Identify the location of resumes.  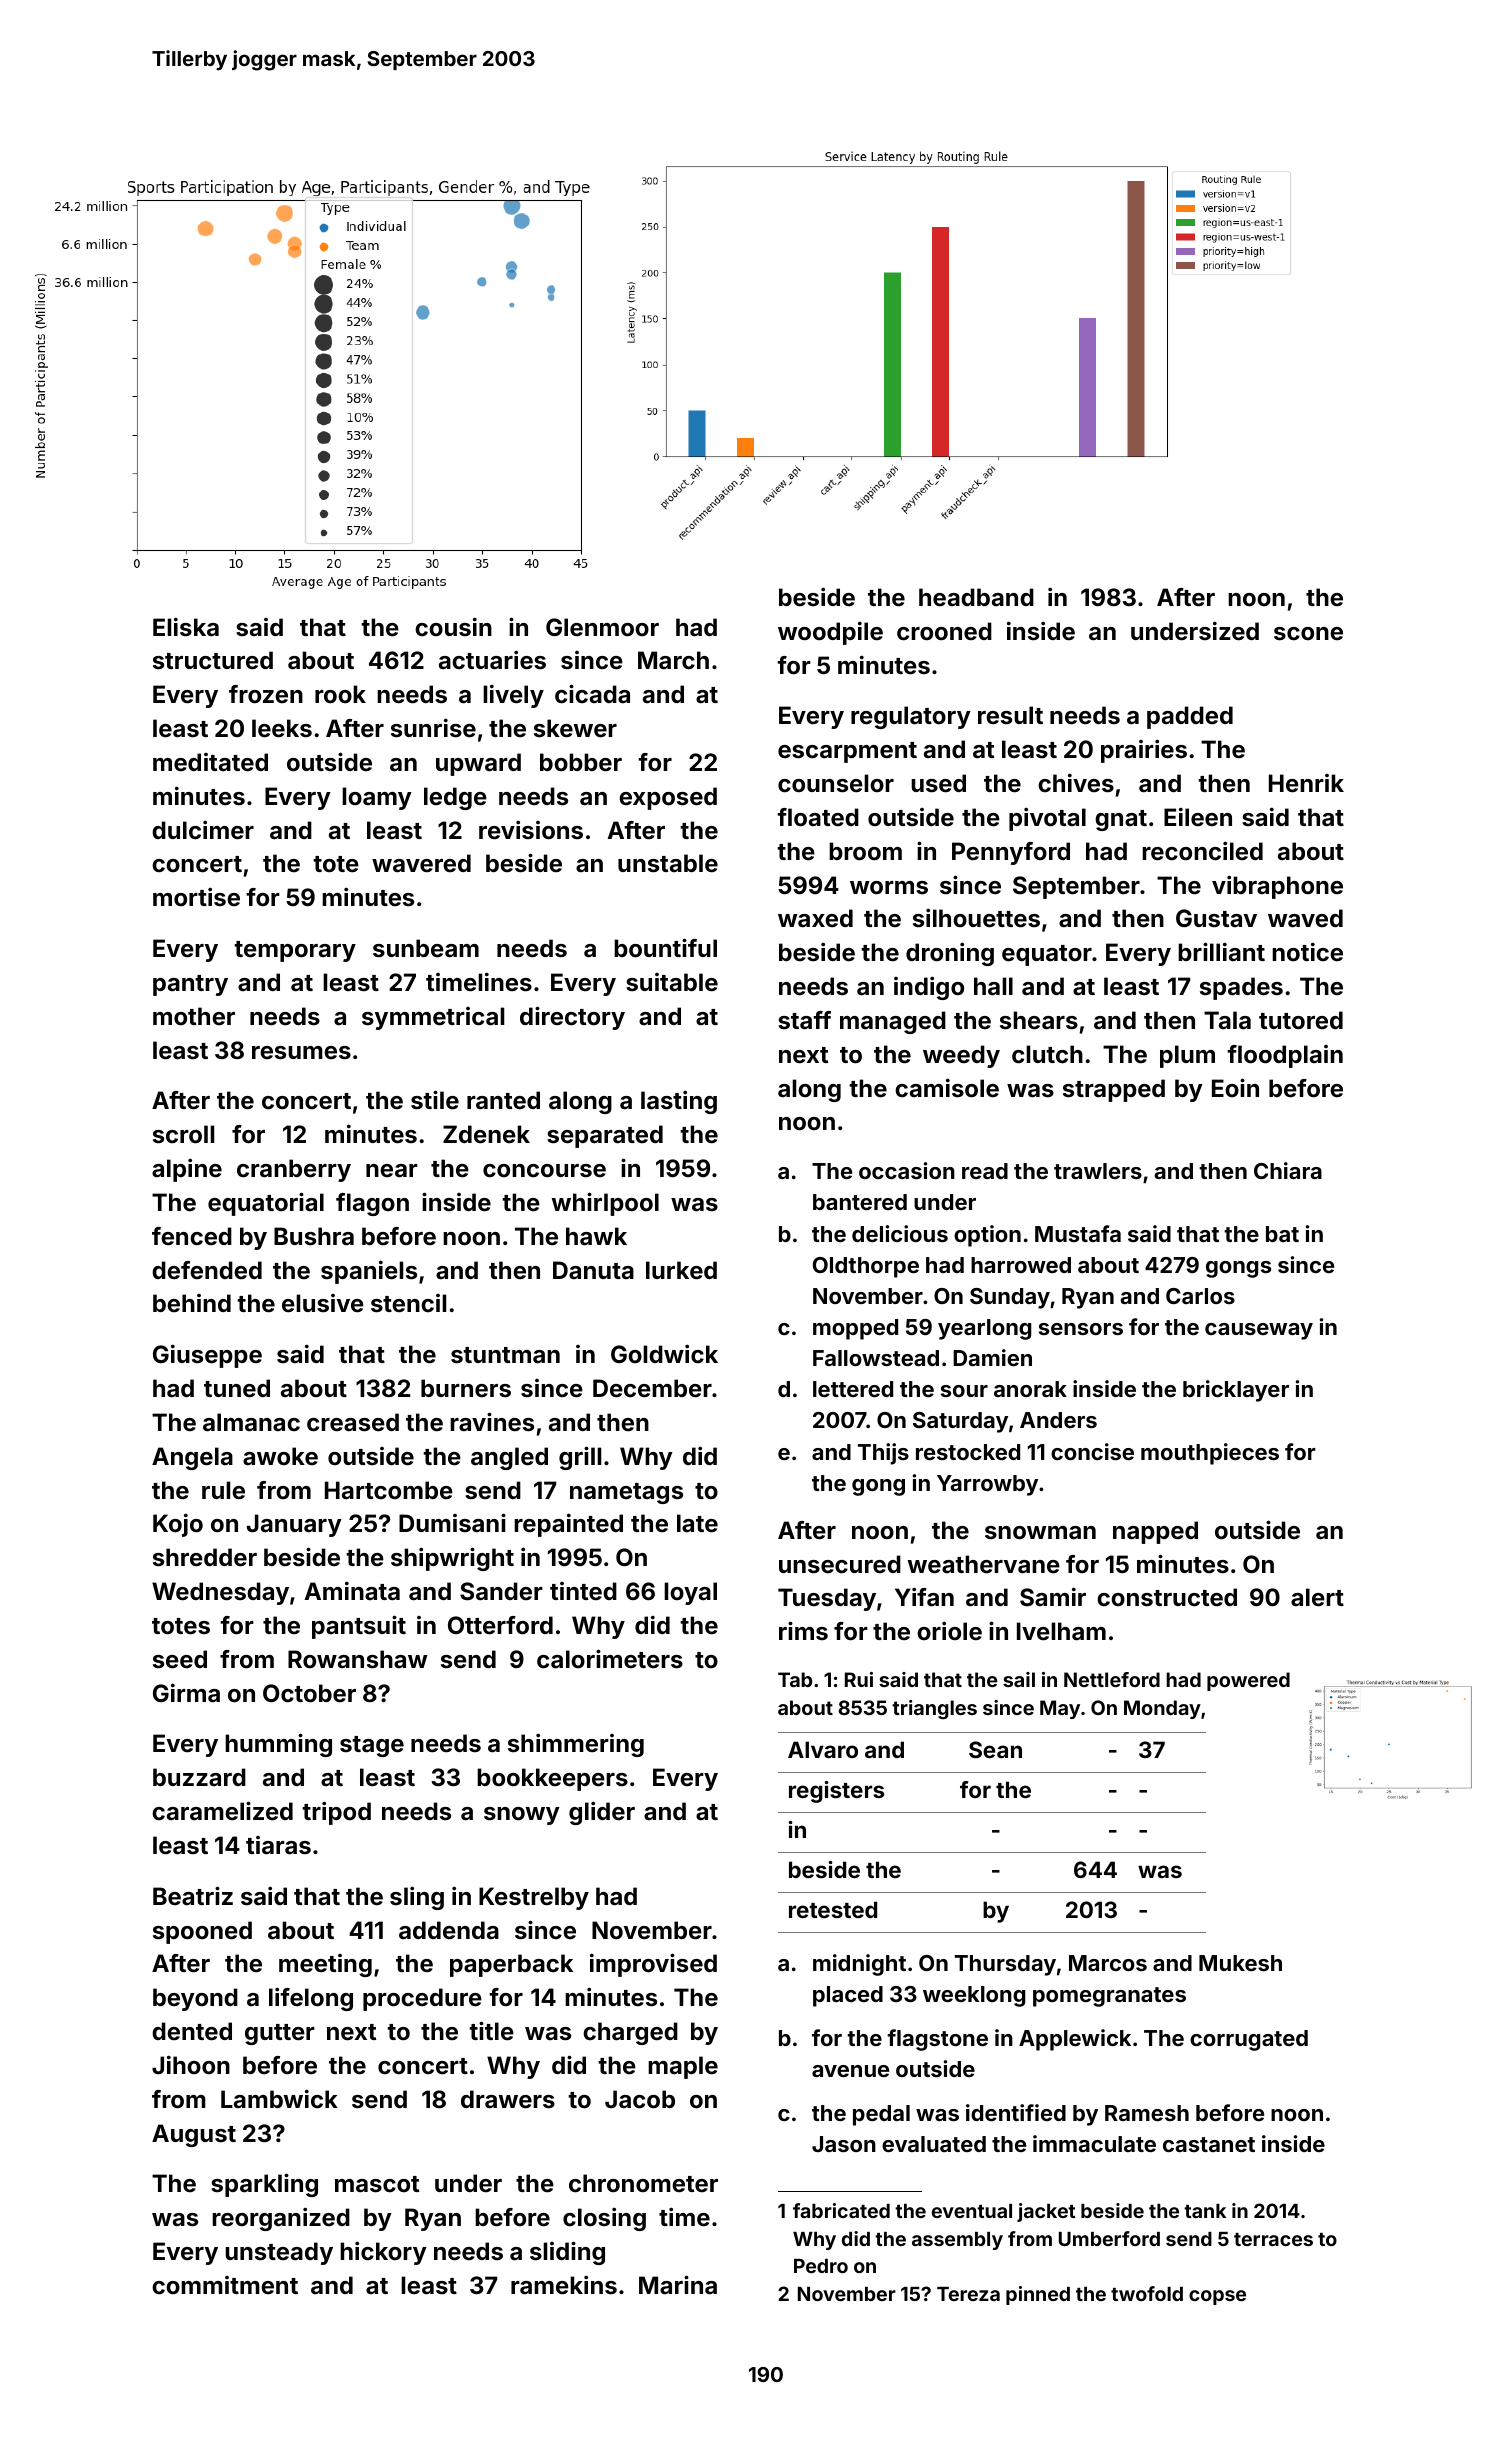
(301, 1053).
